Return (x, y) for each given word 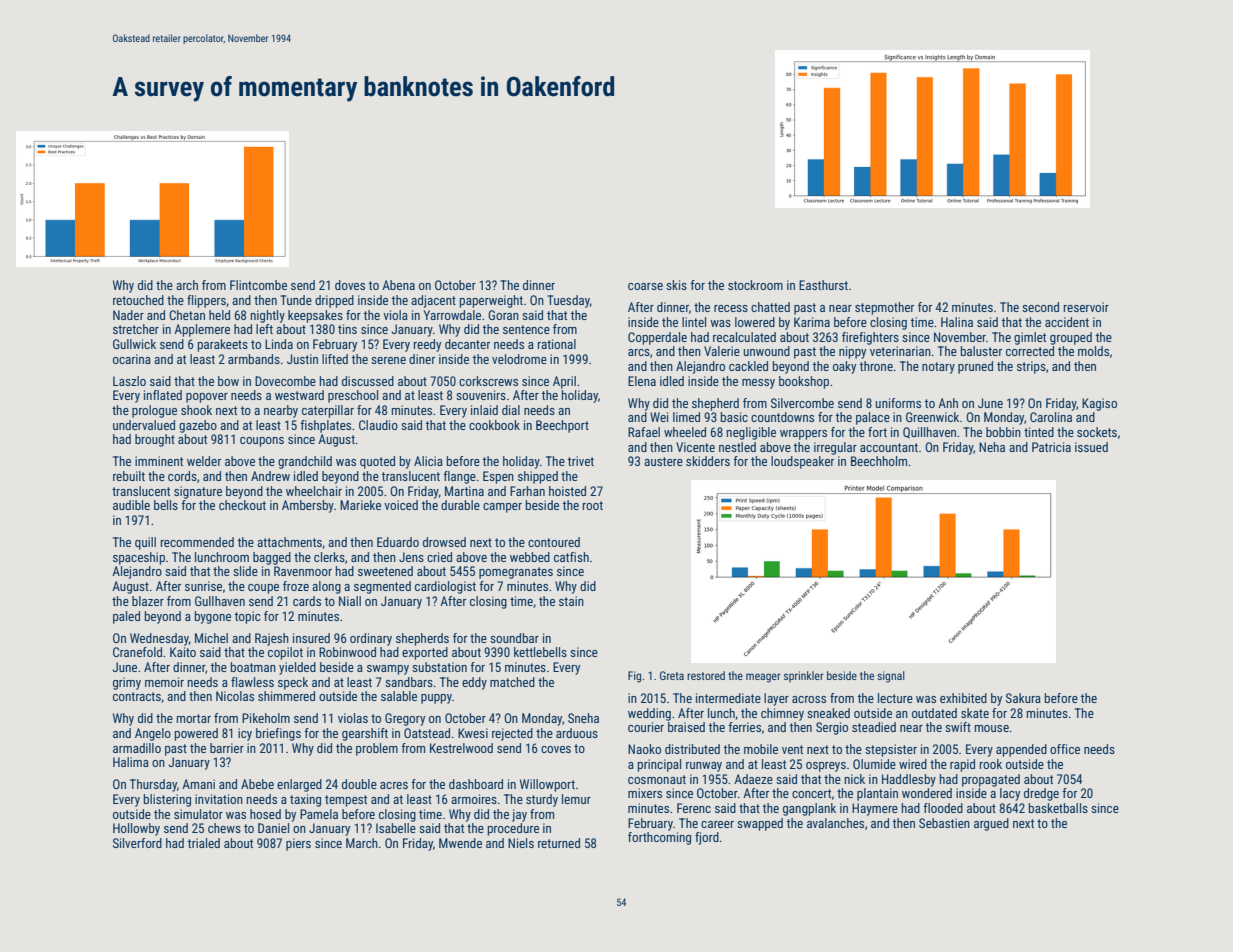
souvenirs (481, 395)
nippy (852, 352)
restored (706, 675)
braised (686, 727)
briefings (278, 734)
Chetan (187, 315)
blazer (148, 601)
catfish (571, 557)
